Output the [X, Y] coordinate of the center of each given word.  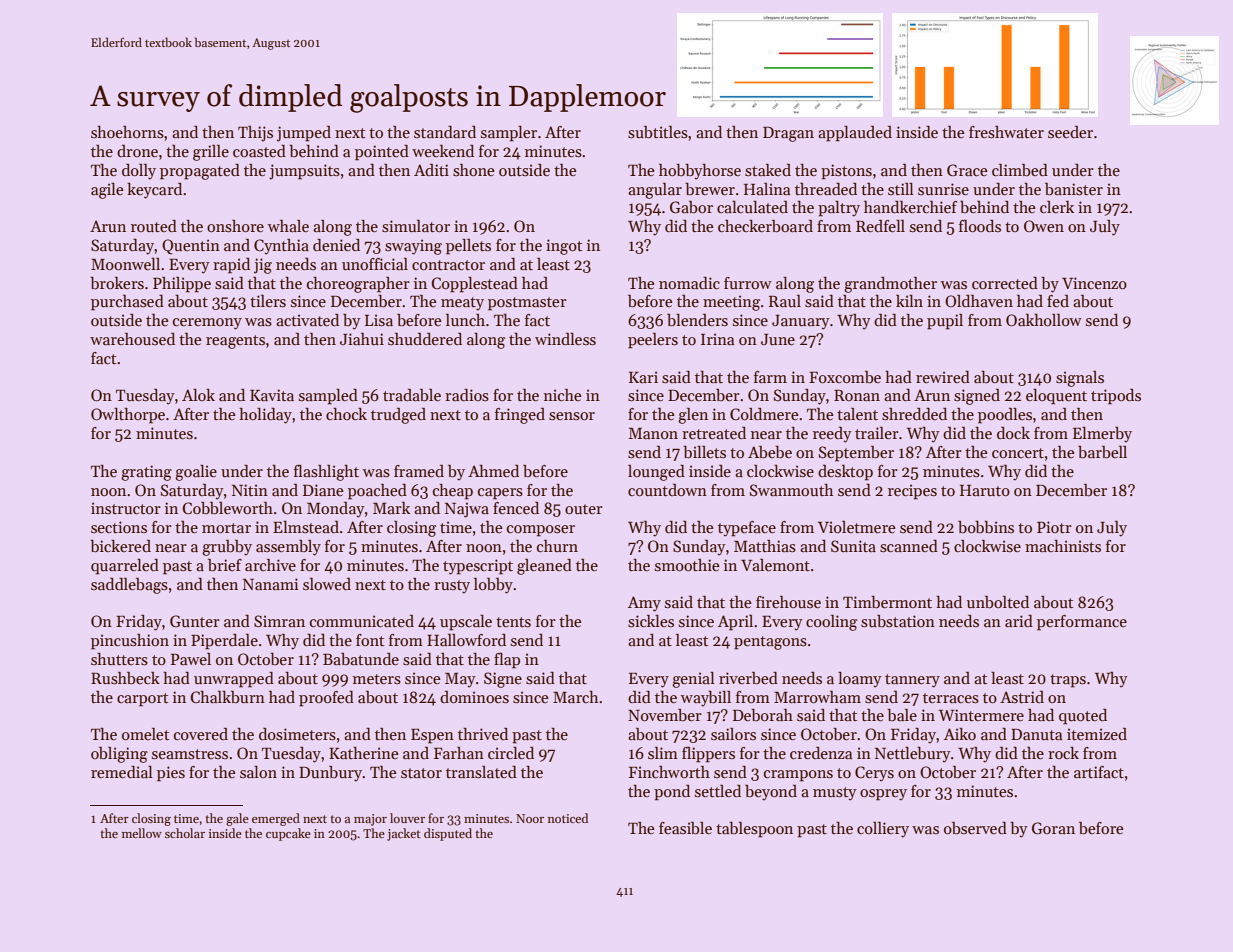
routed [154, 226]
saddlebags [129, 586]
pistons [846, 172]
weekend [443, 151]
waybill [706, 699]
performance [1082, 623]
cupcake [288, 834]
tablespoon [754, 830]
